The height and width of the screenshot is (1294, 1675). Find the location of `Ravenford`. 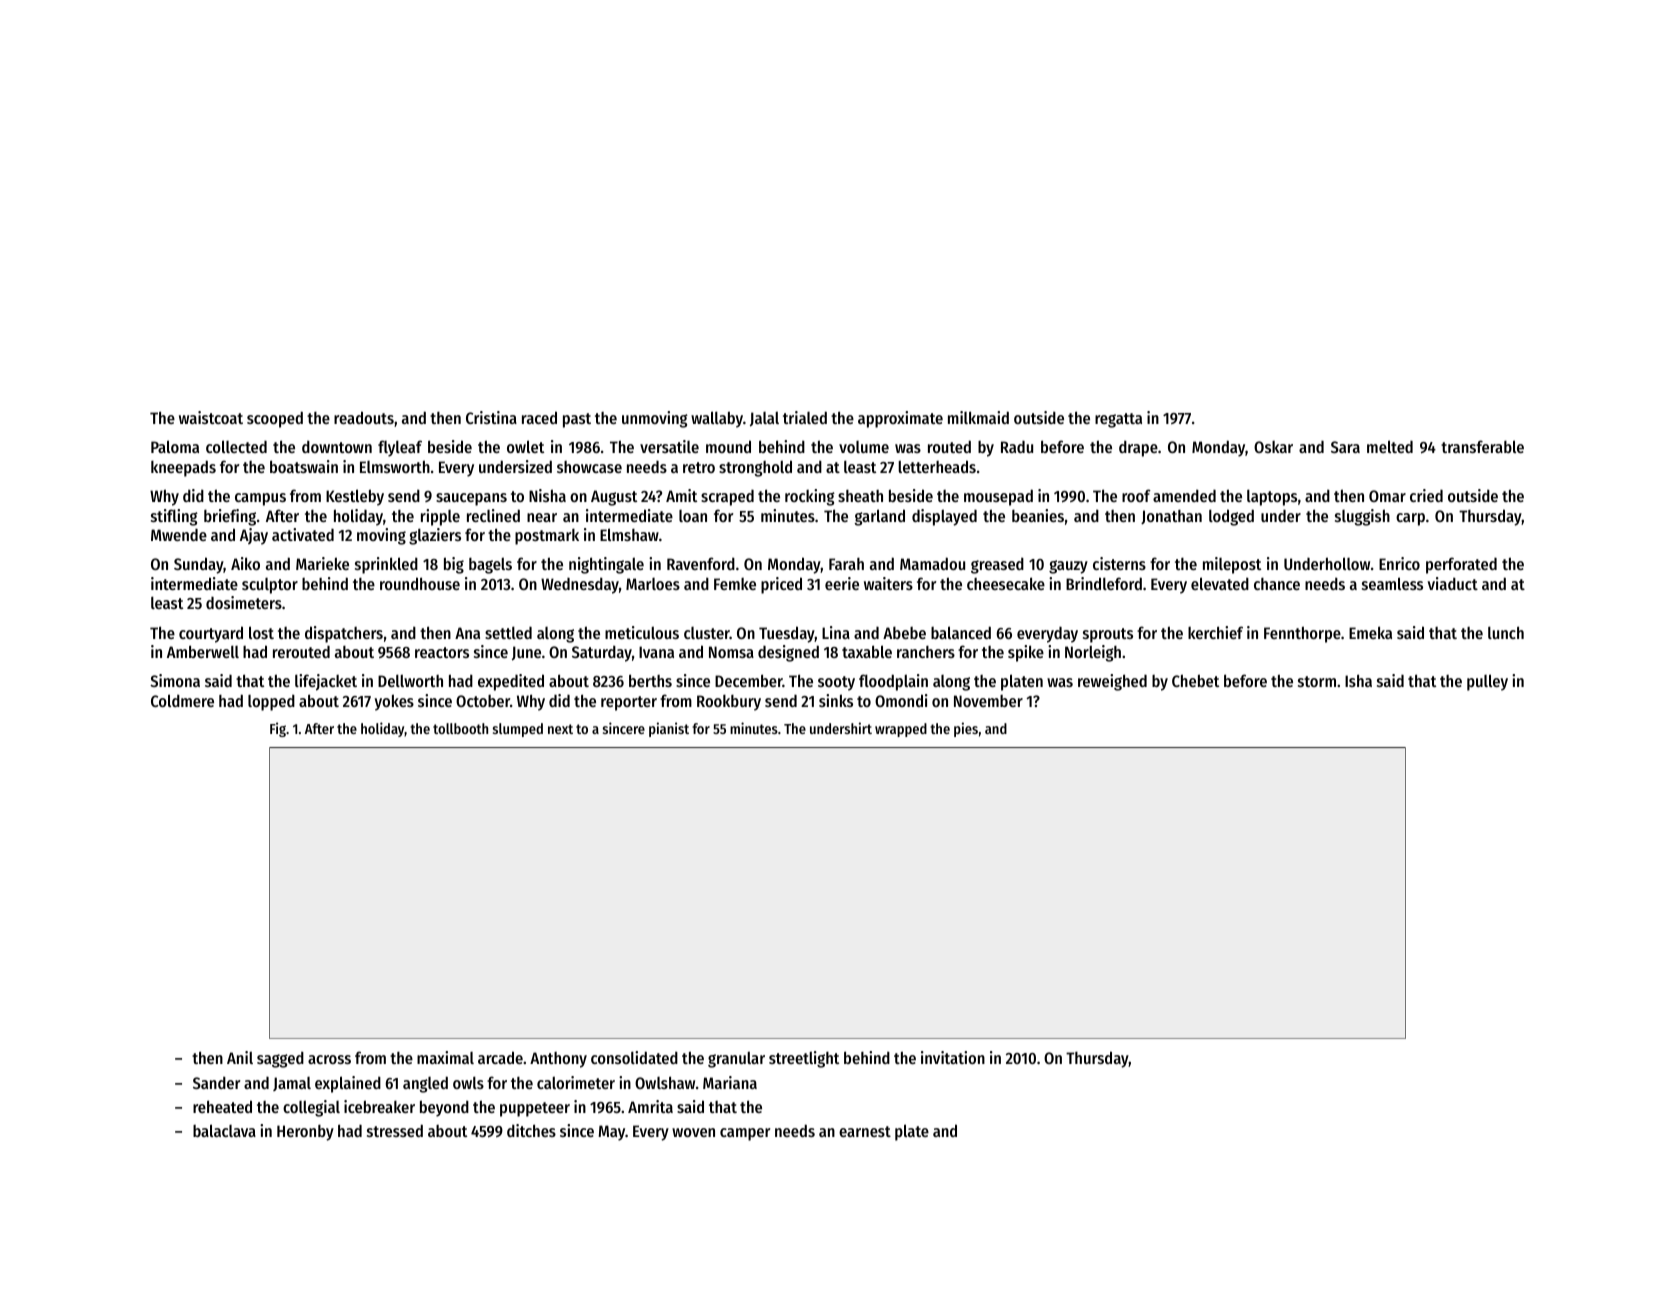

Ravenford is located at coordinates (701, 563).
